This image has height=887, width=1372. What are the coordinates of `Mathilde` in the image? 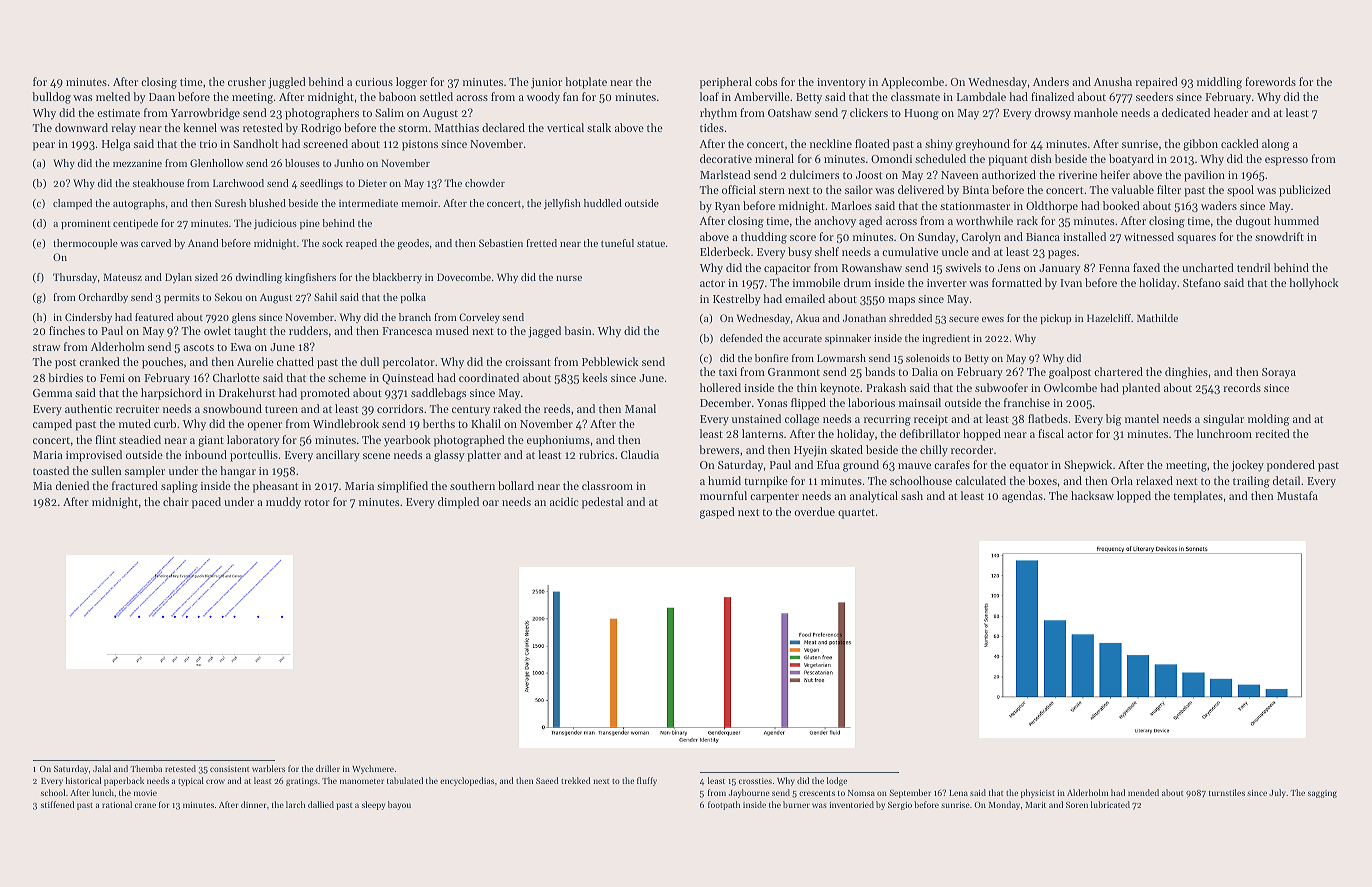 It's located at (1157, 318).
